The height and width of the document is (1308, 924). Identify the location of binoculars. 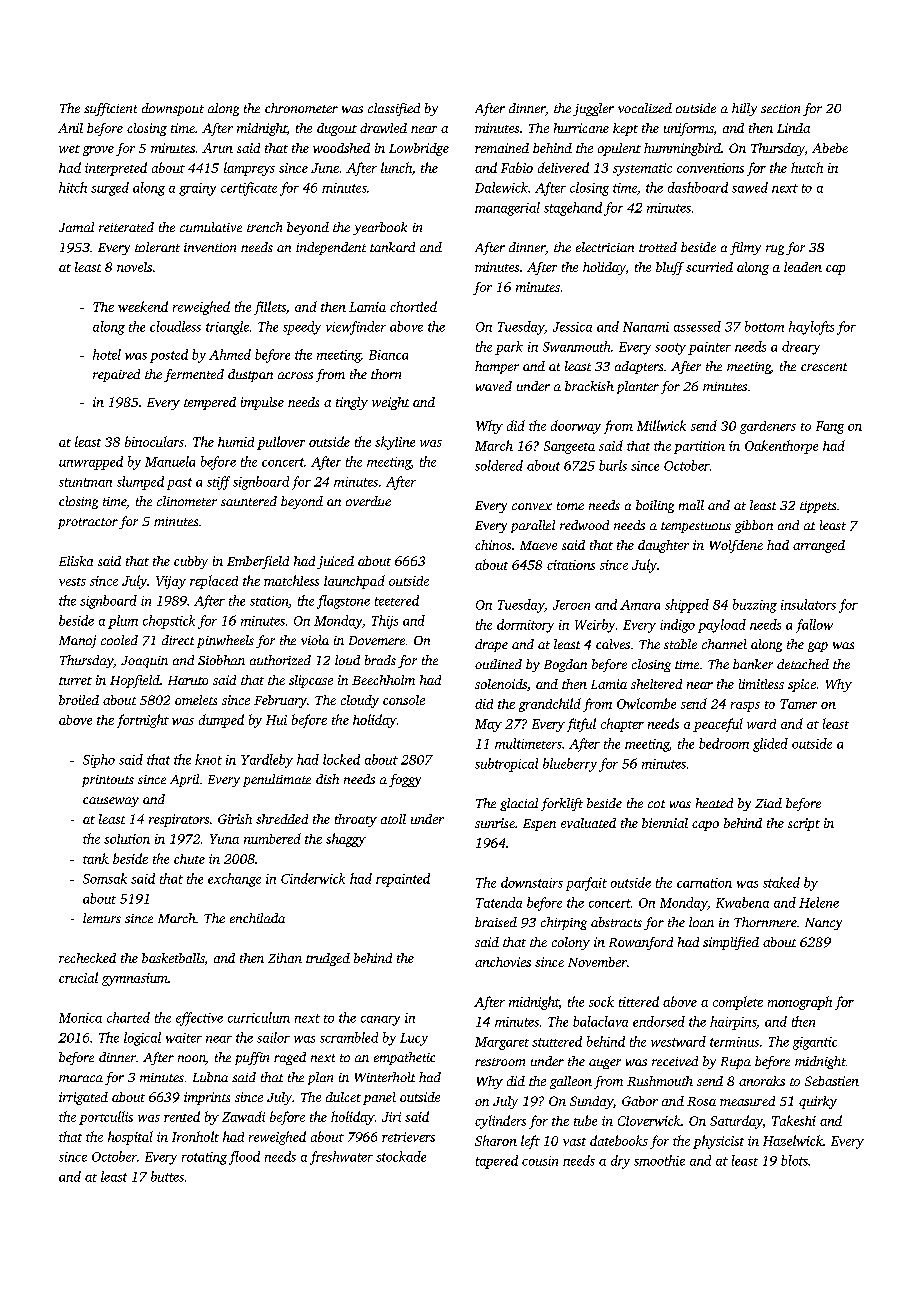
(154, 441).
